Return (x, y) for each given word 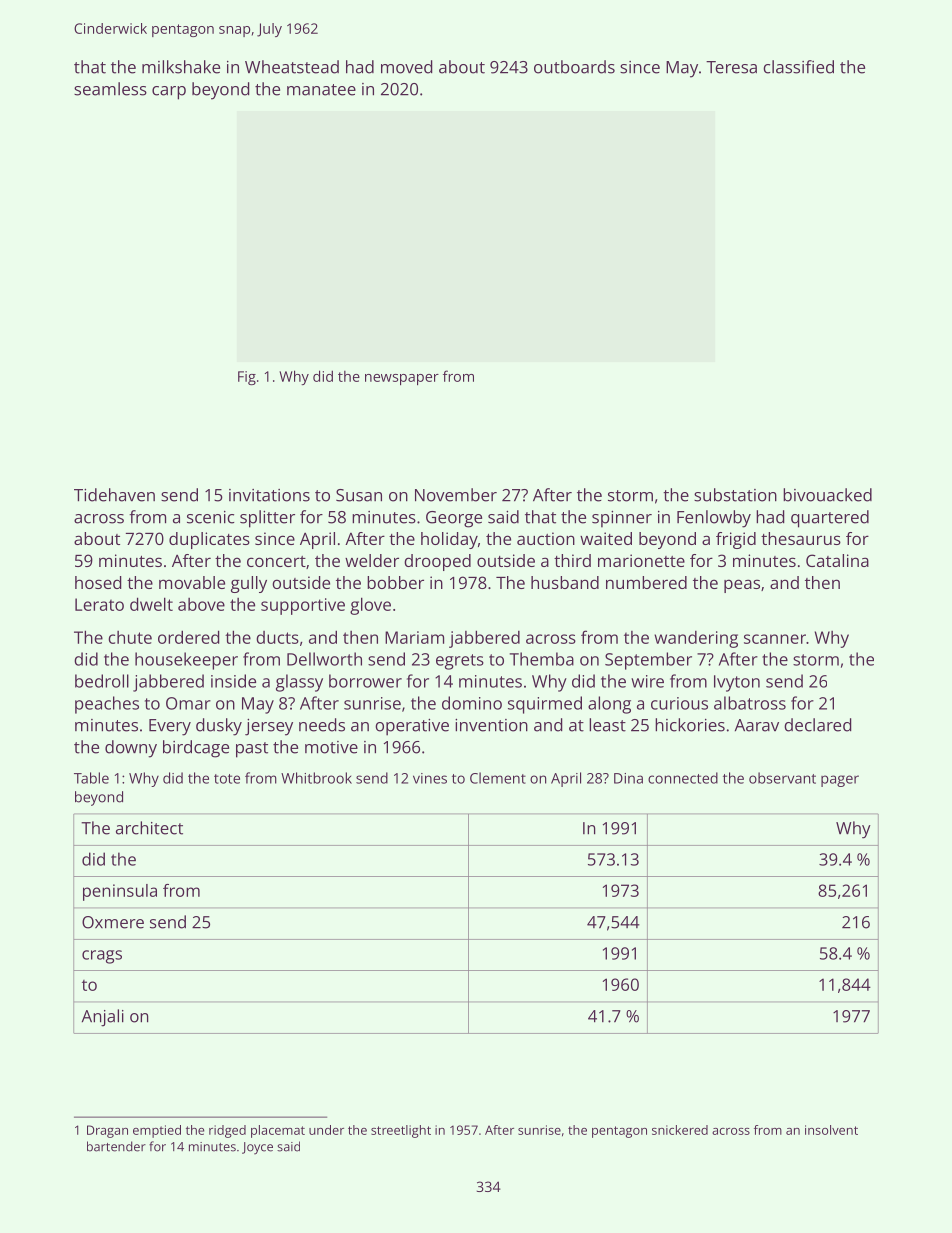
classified (798, 67)
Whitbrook (316, 778)
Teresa (731, 67)
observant (782, 778)
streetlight (401, 1131)
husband (565, 582)
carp (169, 93)
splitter (267, 519)
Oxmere (113, 922)
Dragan (107, 1131)
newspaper (402, 379)
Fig (247, 378)
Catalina (837, 560)
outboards (574, 67)
